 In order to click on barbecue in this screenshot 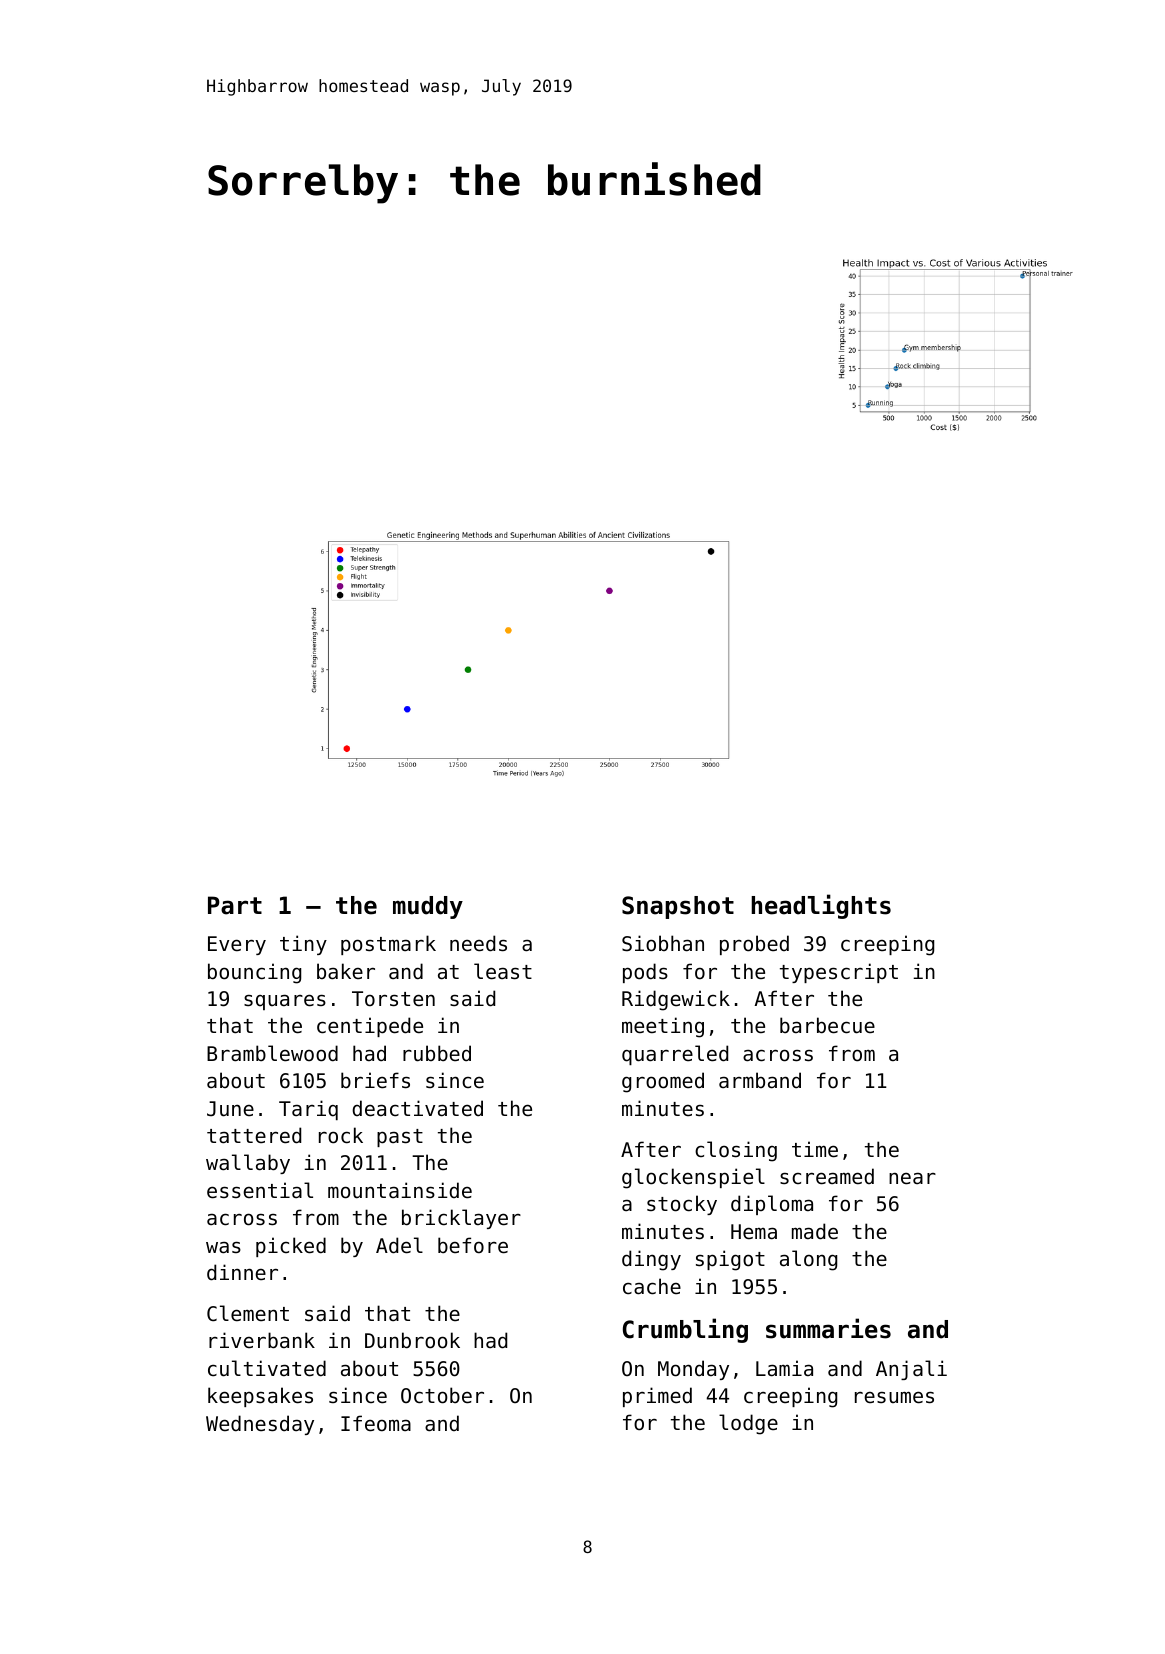, I will do `click(827, 1025)`.
